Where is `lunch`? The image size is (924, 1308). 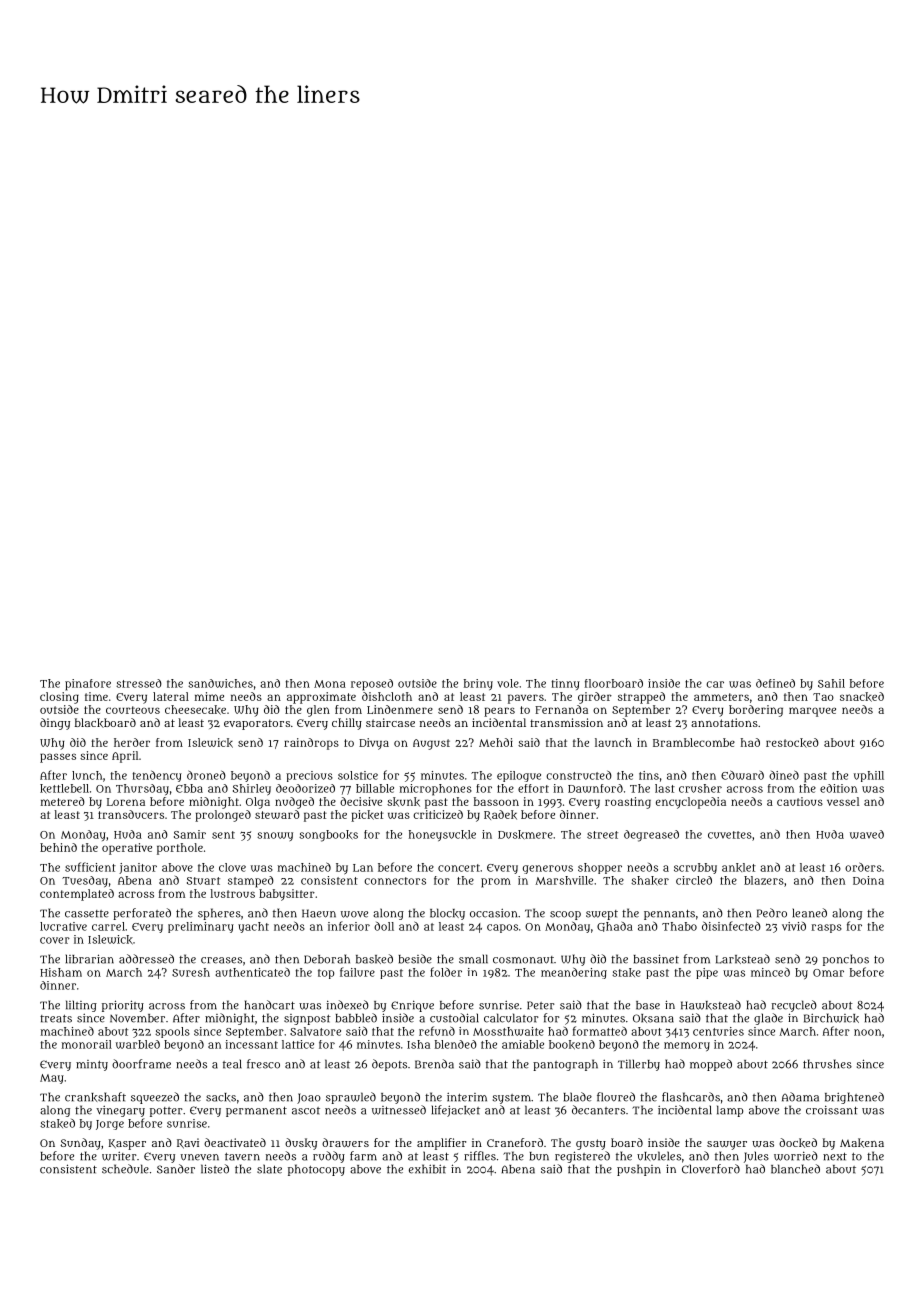 lunch is located at coordinates (87, 775).
